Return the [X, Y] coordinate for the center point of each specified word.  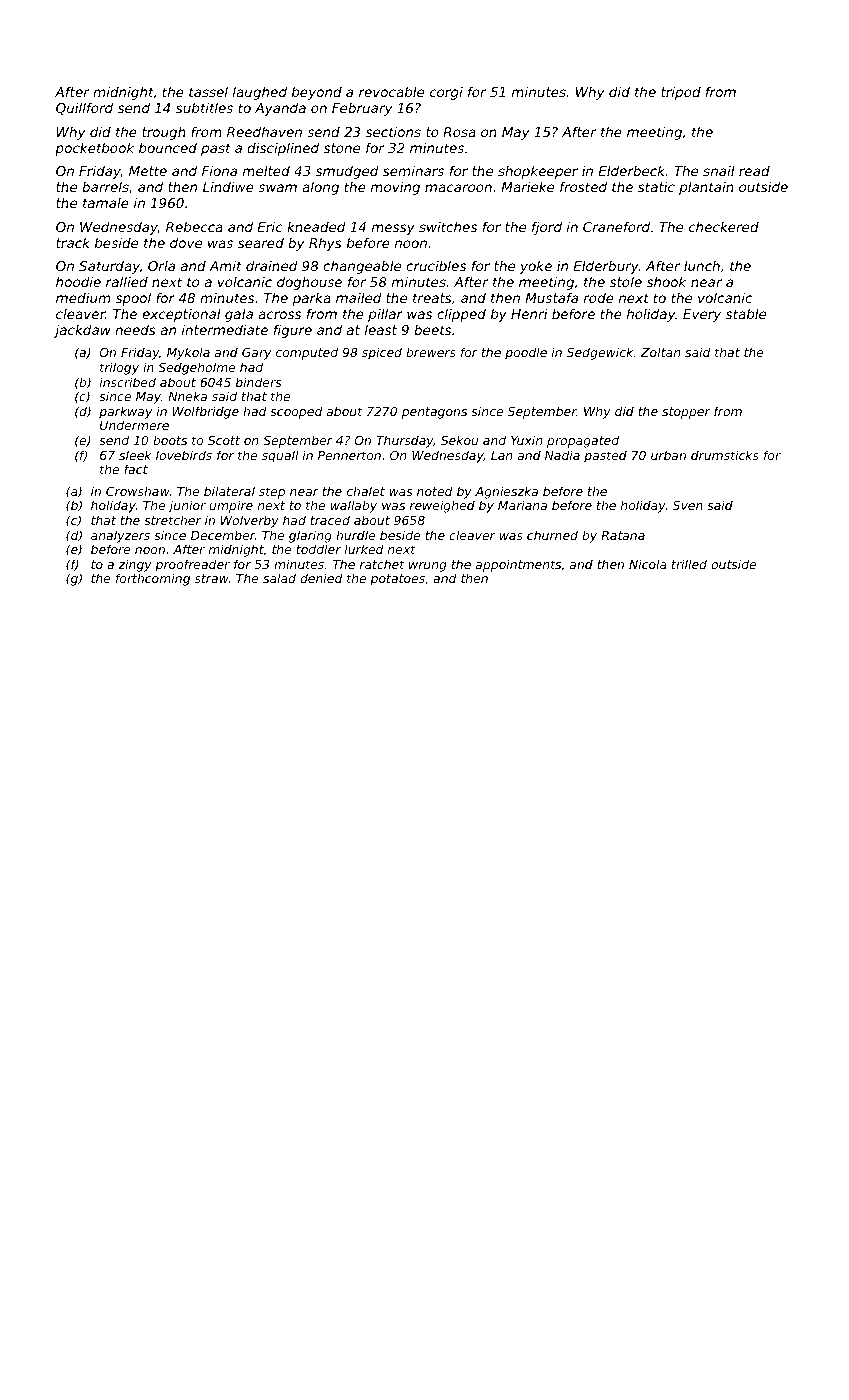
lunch [702, 266]
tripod [681, 93]
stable [746, 313]
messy [393, 229]
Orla [161, 266]
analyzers [120, 536]
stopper [686, 413]
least [381, 329]
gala [239, 315]
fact [136, 469]
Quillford [84, 108]
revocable [391, 91]
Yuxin [526, 440]
